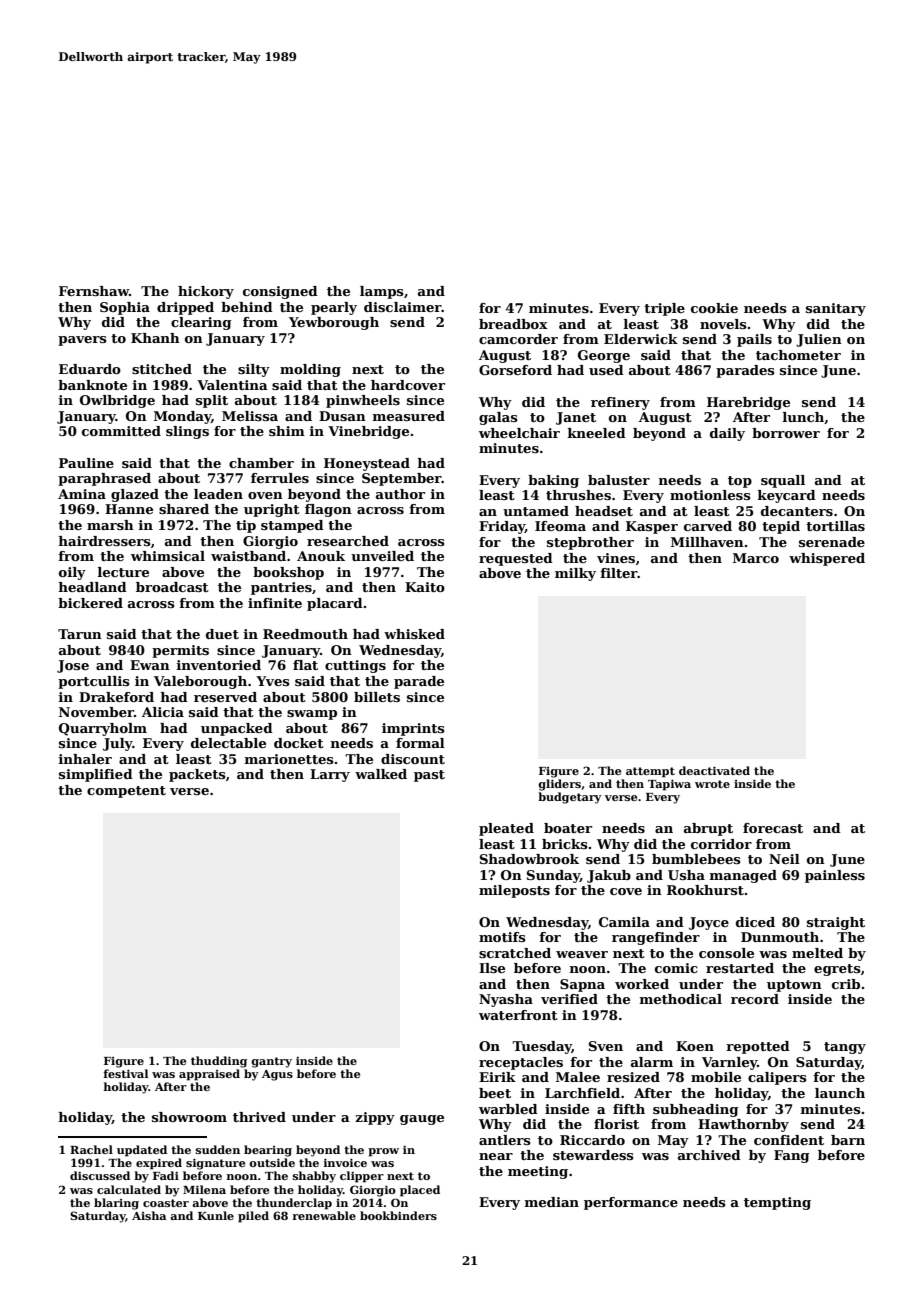 The image size is (924, 1311). Describe the element at coordinates (324, 1215) in the page. I see `renewable` at that location.
